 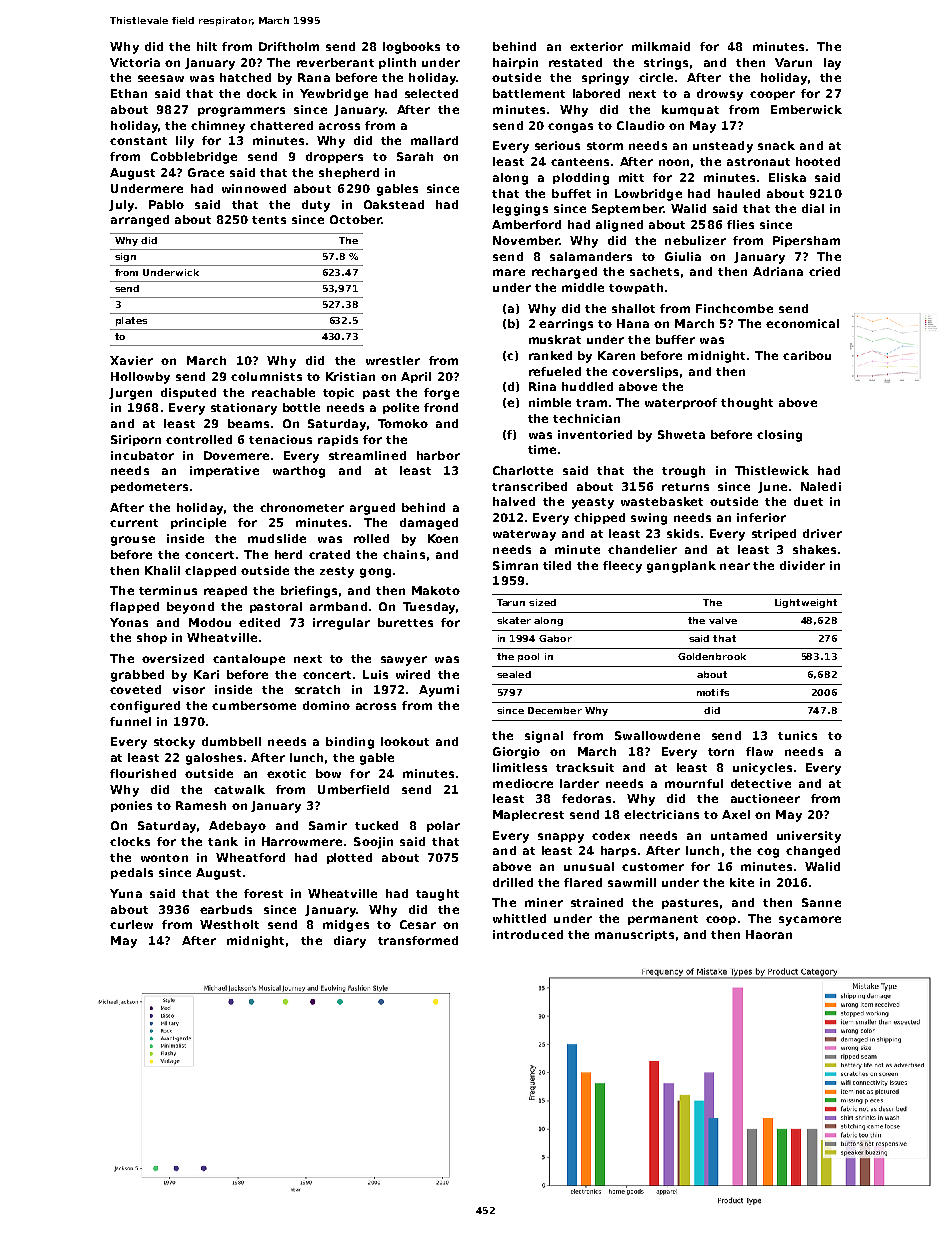 What do you see at coordinates (526, 224) in the screenshot?
I see `Amberford` at bounding box center [526, 224].
